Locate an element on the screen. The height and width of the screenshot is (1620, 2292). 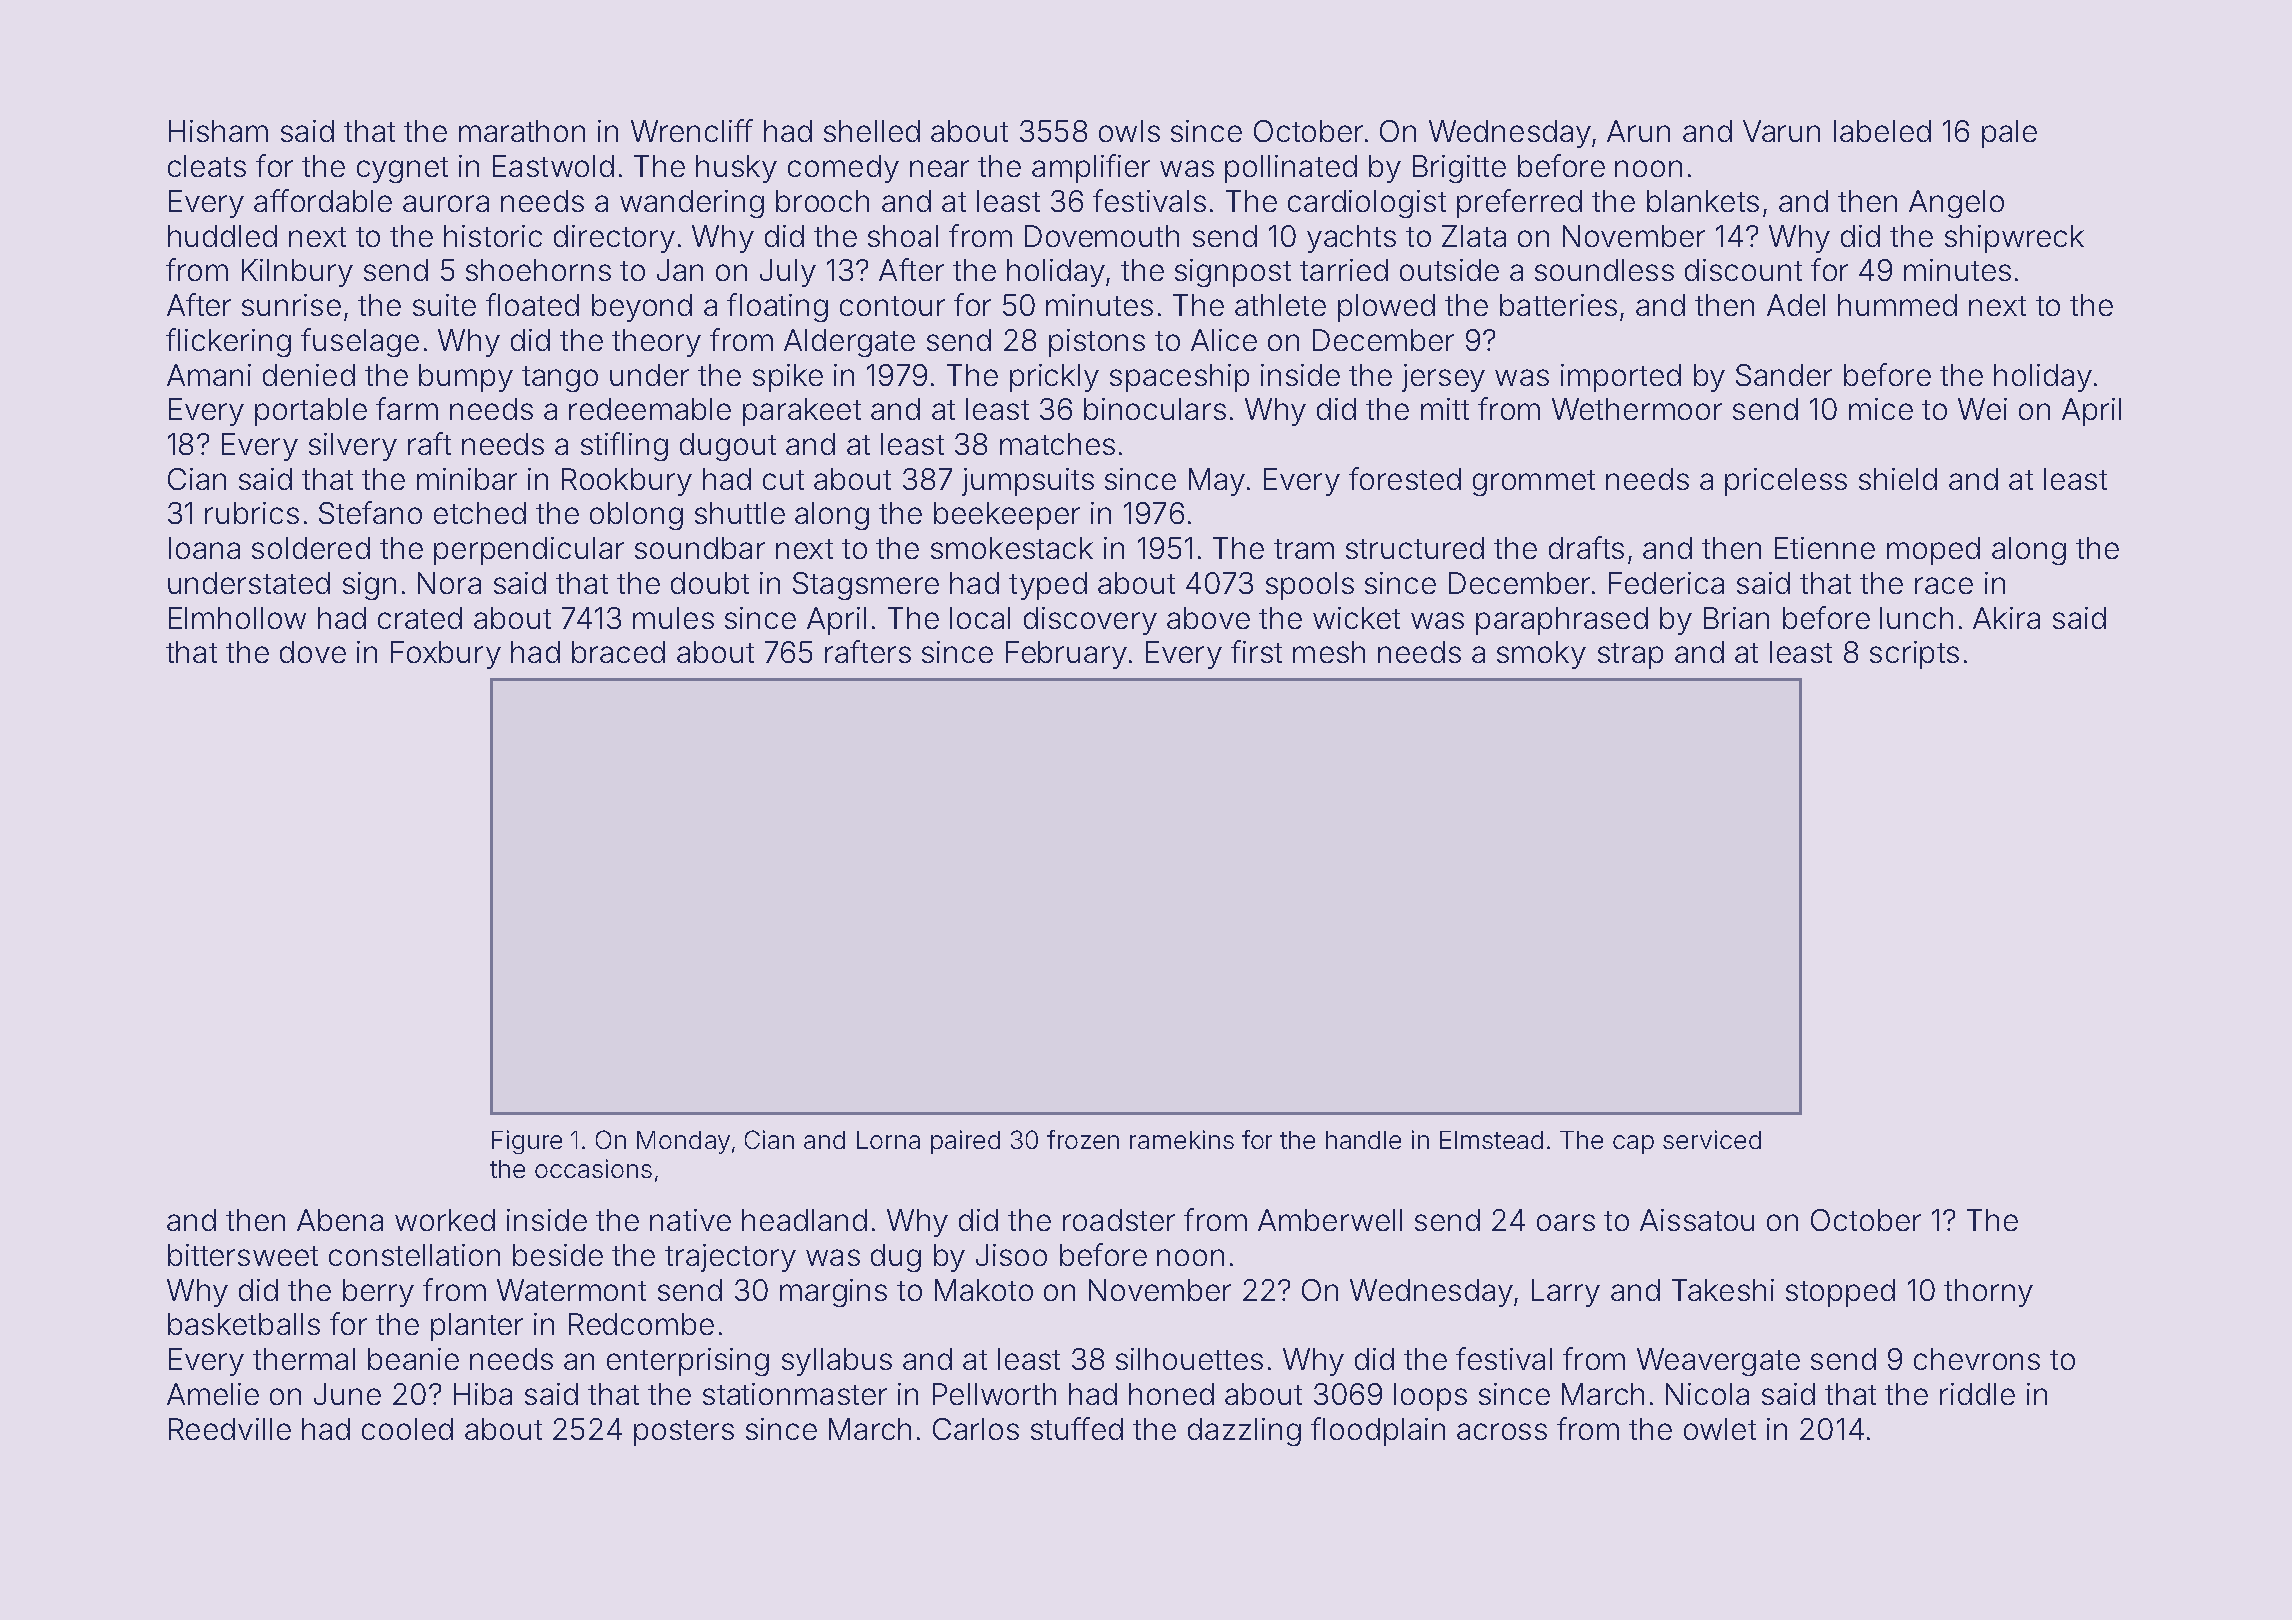
cooled is located at coordinates (407, 1429).
